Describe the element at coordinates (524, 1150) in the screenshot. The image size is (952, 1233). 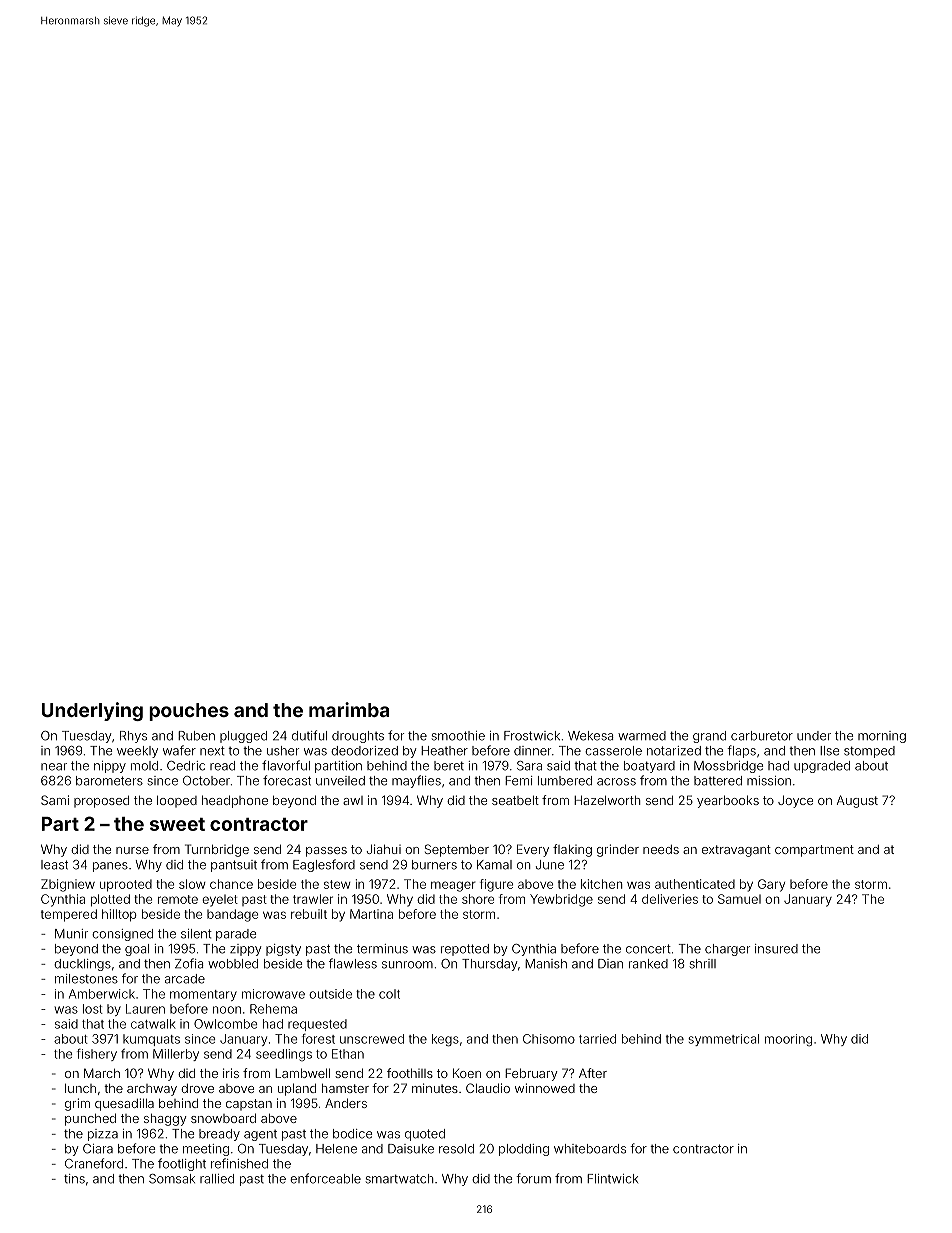
I see `plodding` at that location.
